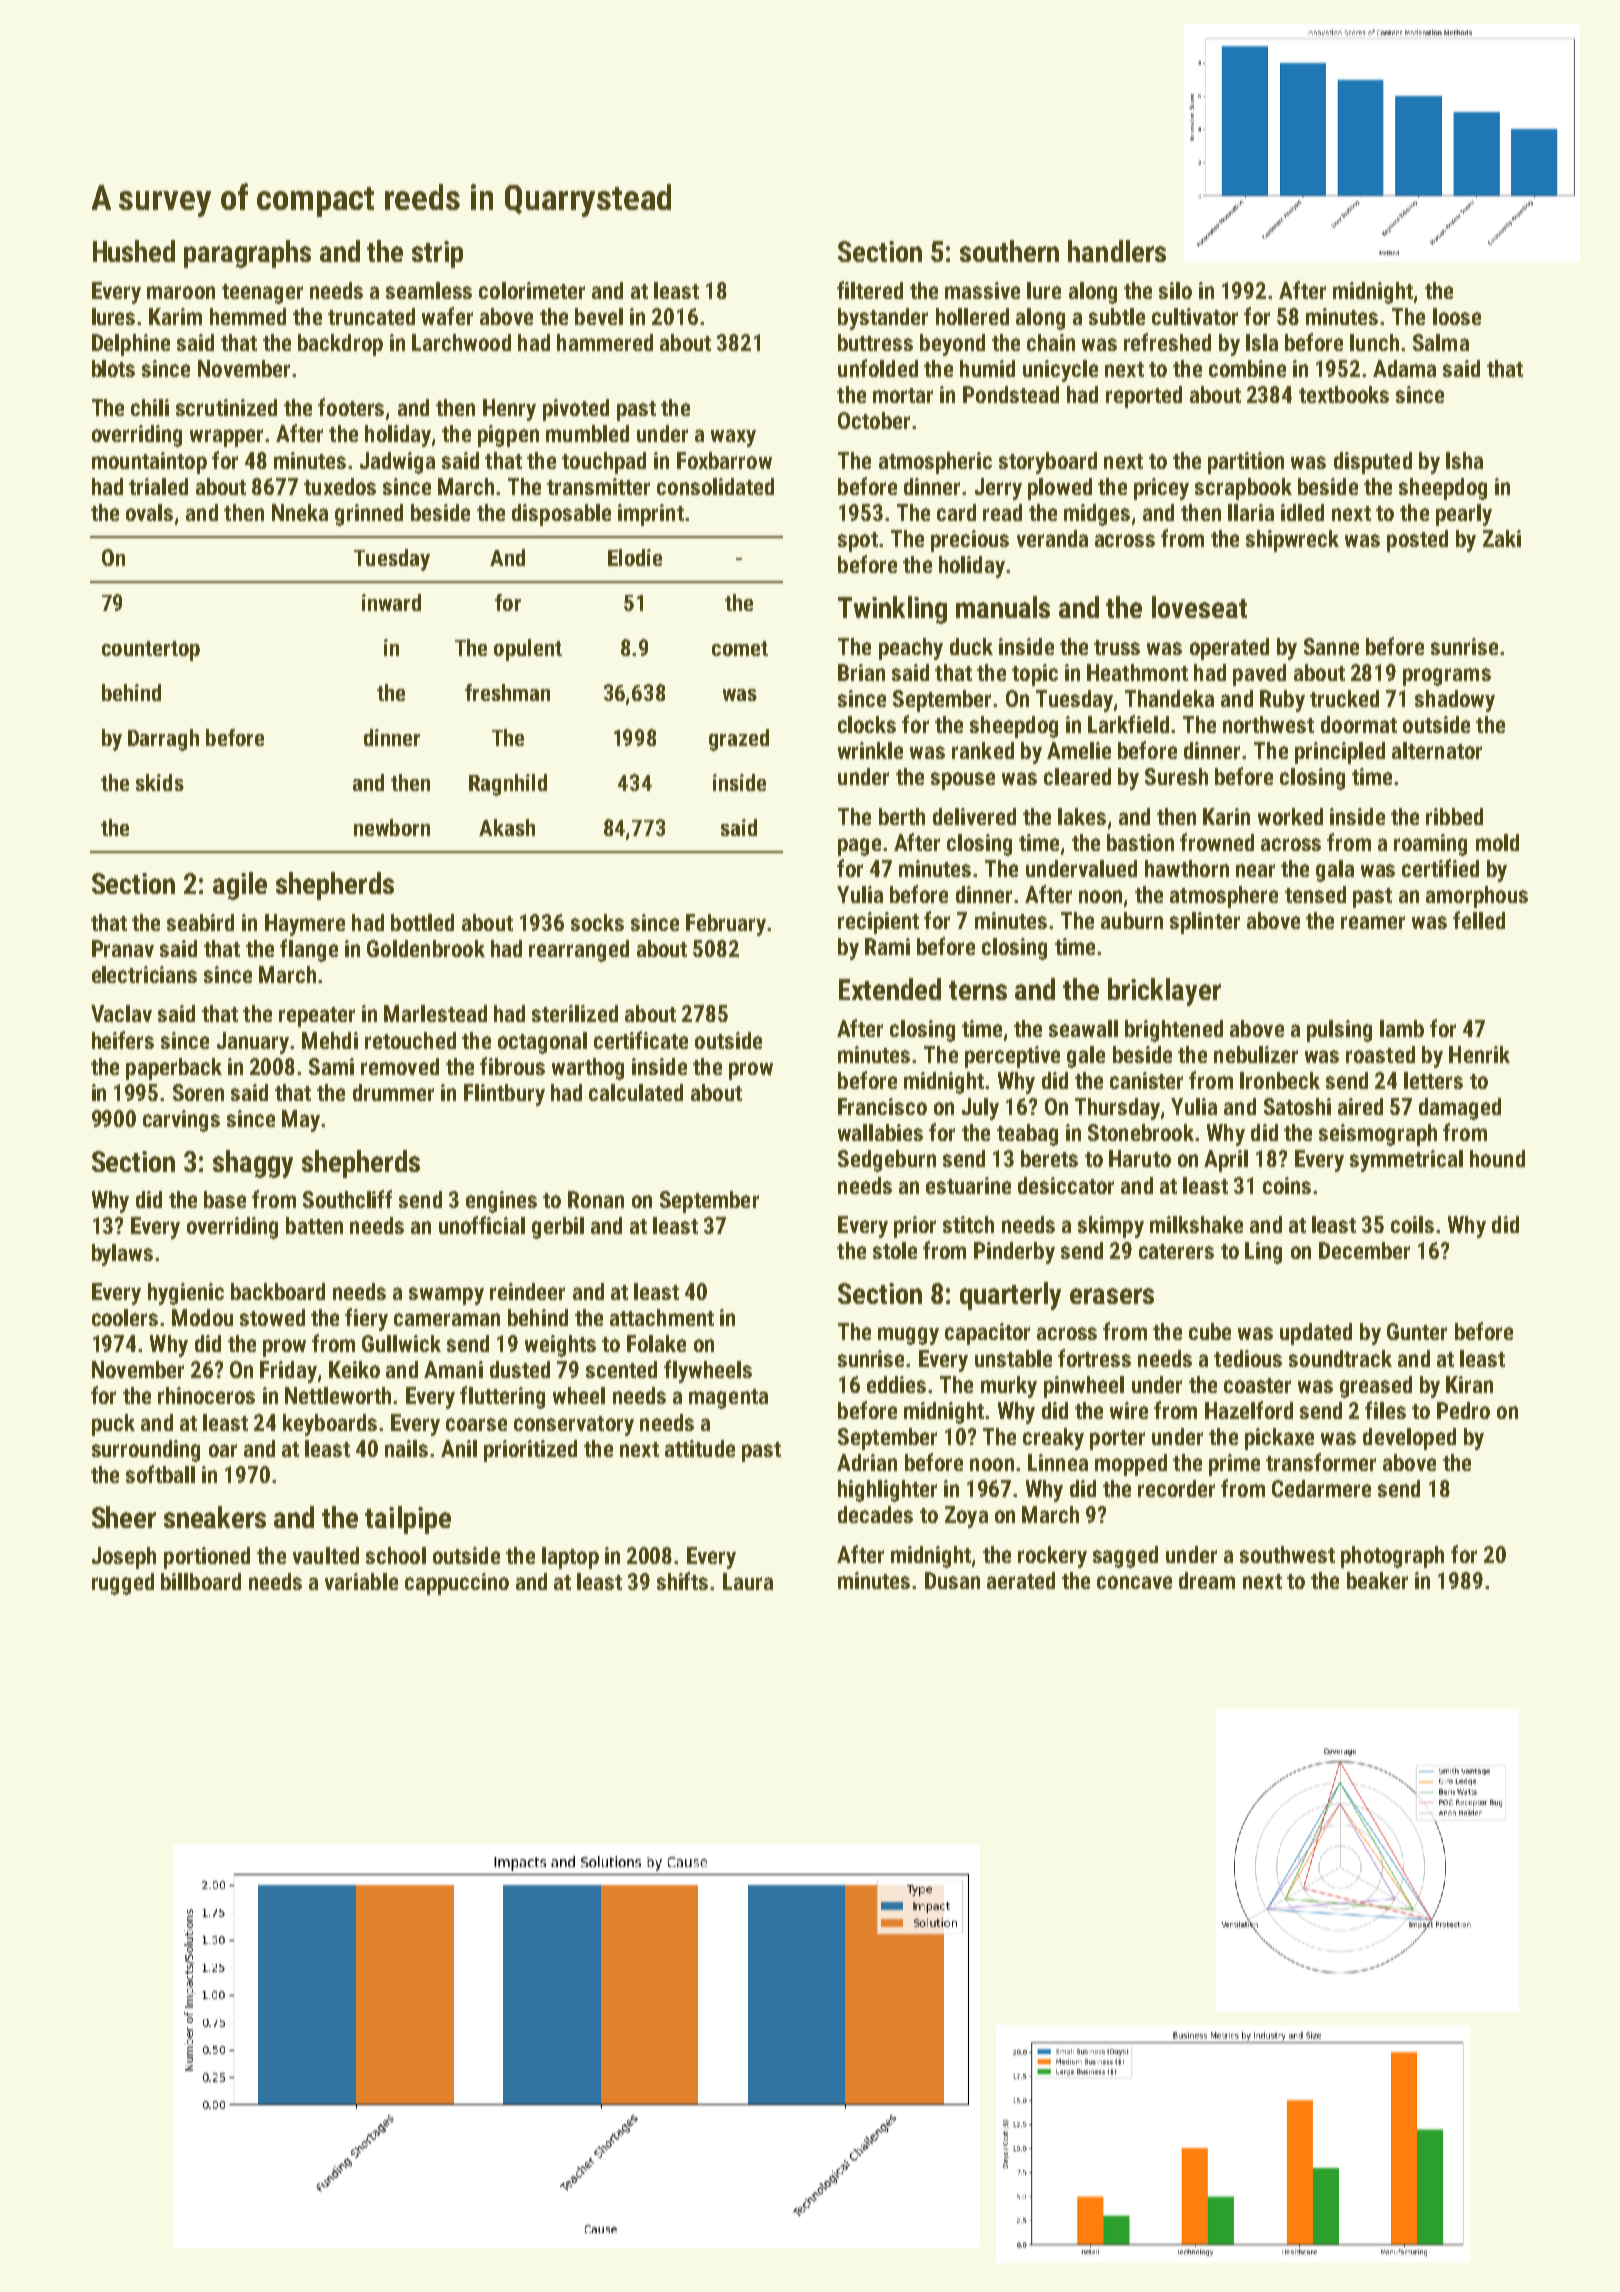  Describe the element at coordinates (867, 724) in the screenshot. I see `clocks` at that location.
